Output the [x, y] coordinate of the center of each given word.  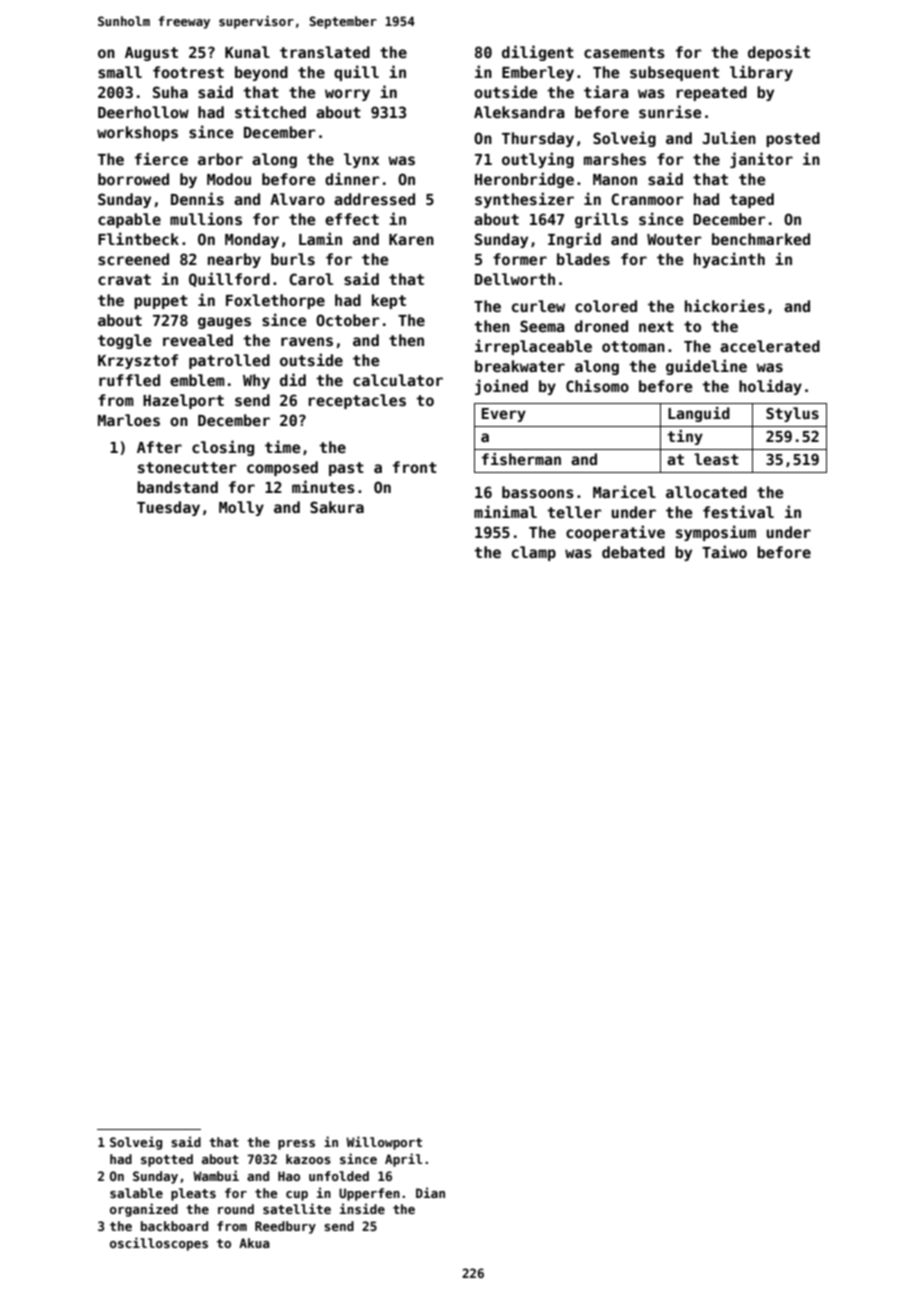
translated [325, 52]
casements [624, 52]
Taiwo [724, 551]
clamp [534, 553]
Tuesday [168, 508]
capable [129, 220]
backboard [174, 1226]
